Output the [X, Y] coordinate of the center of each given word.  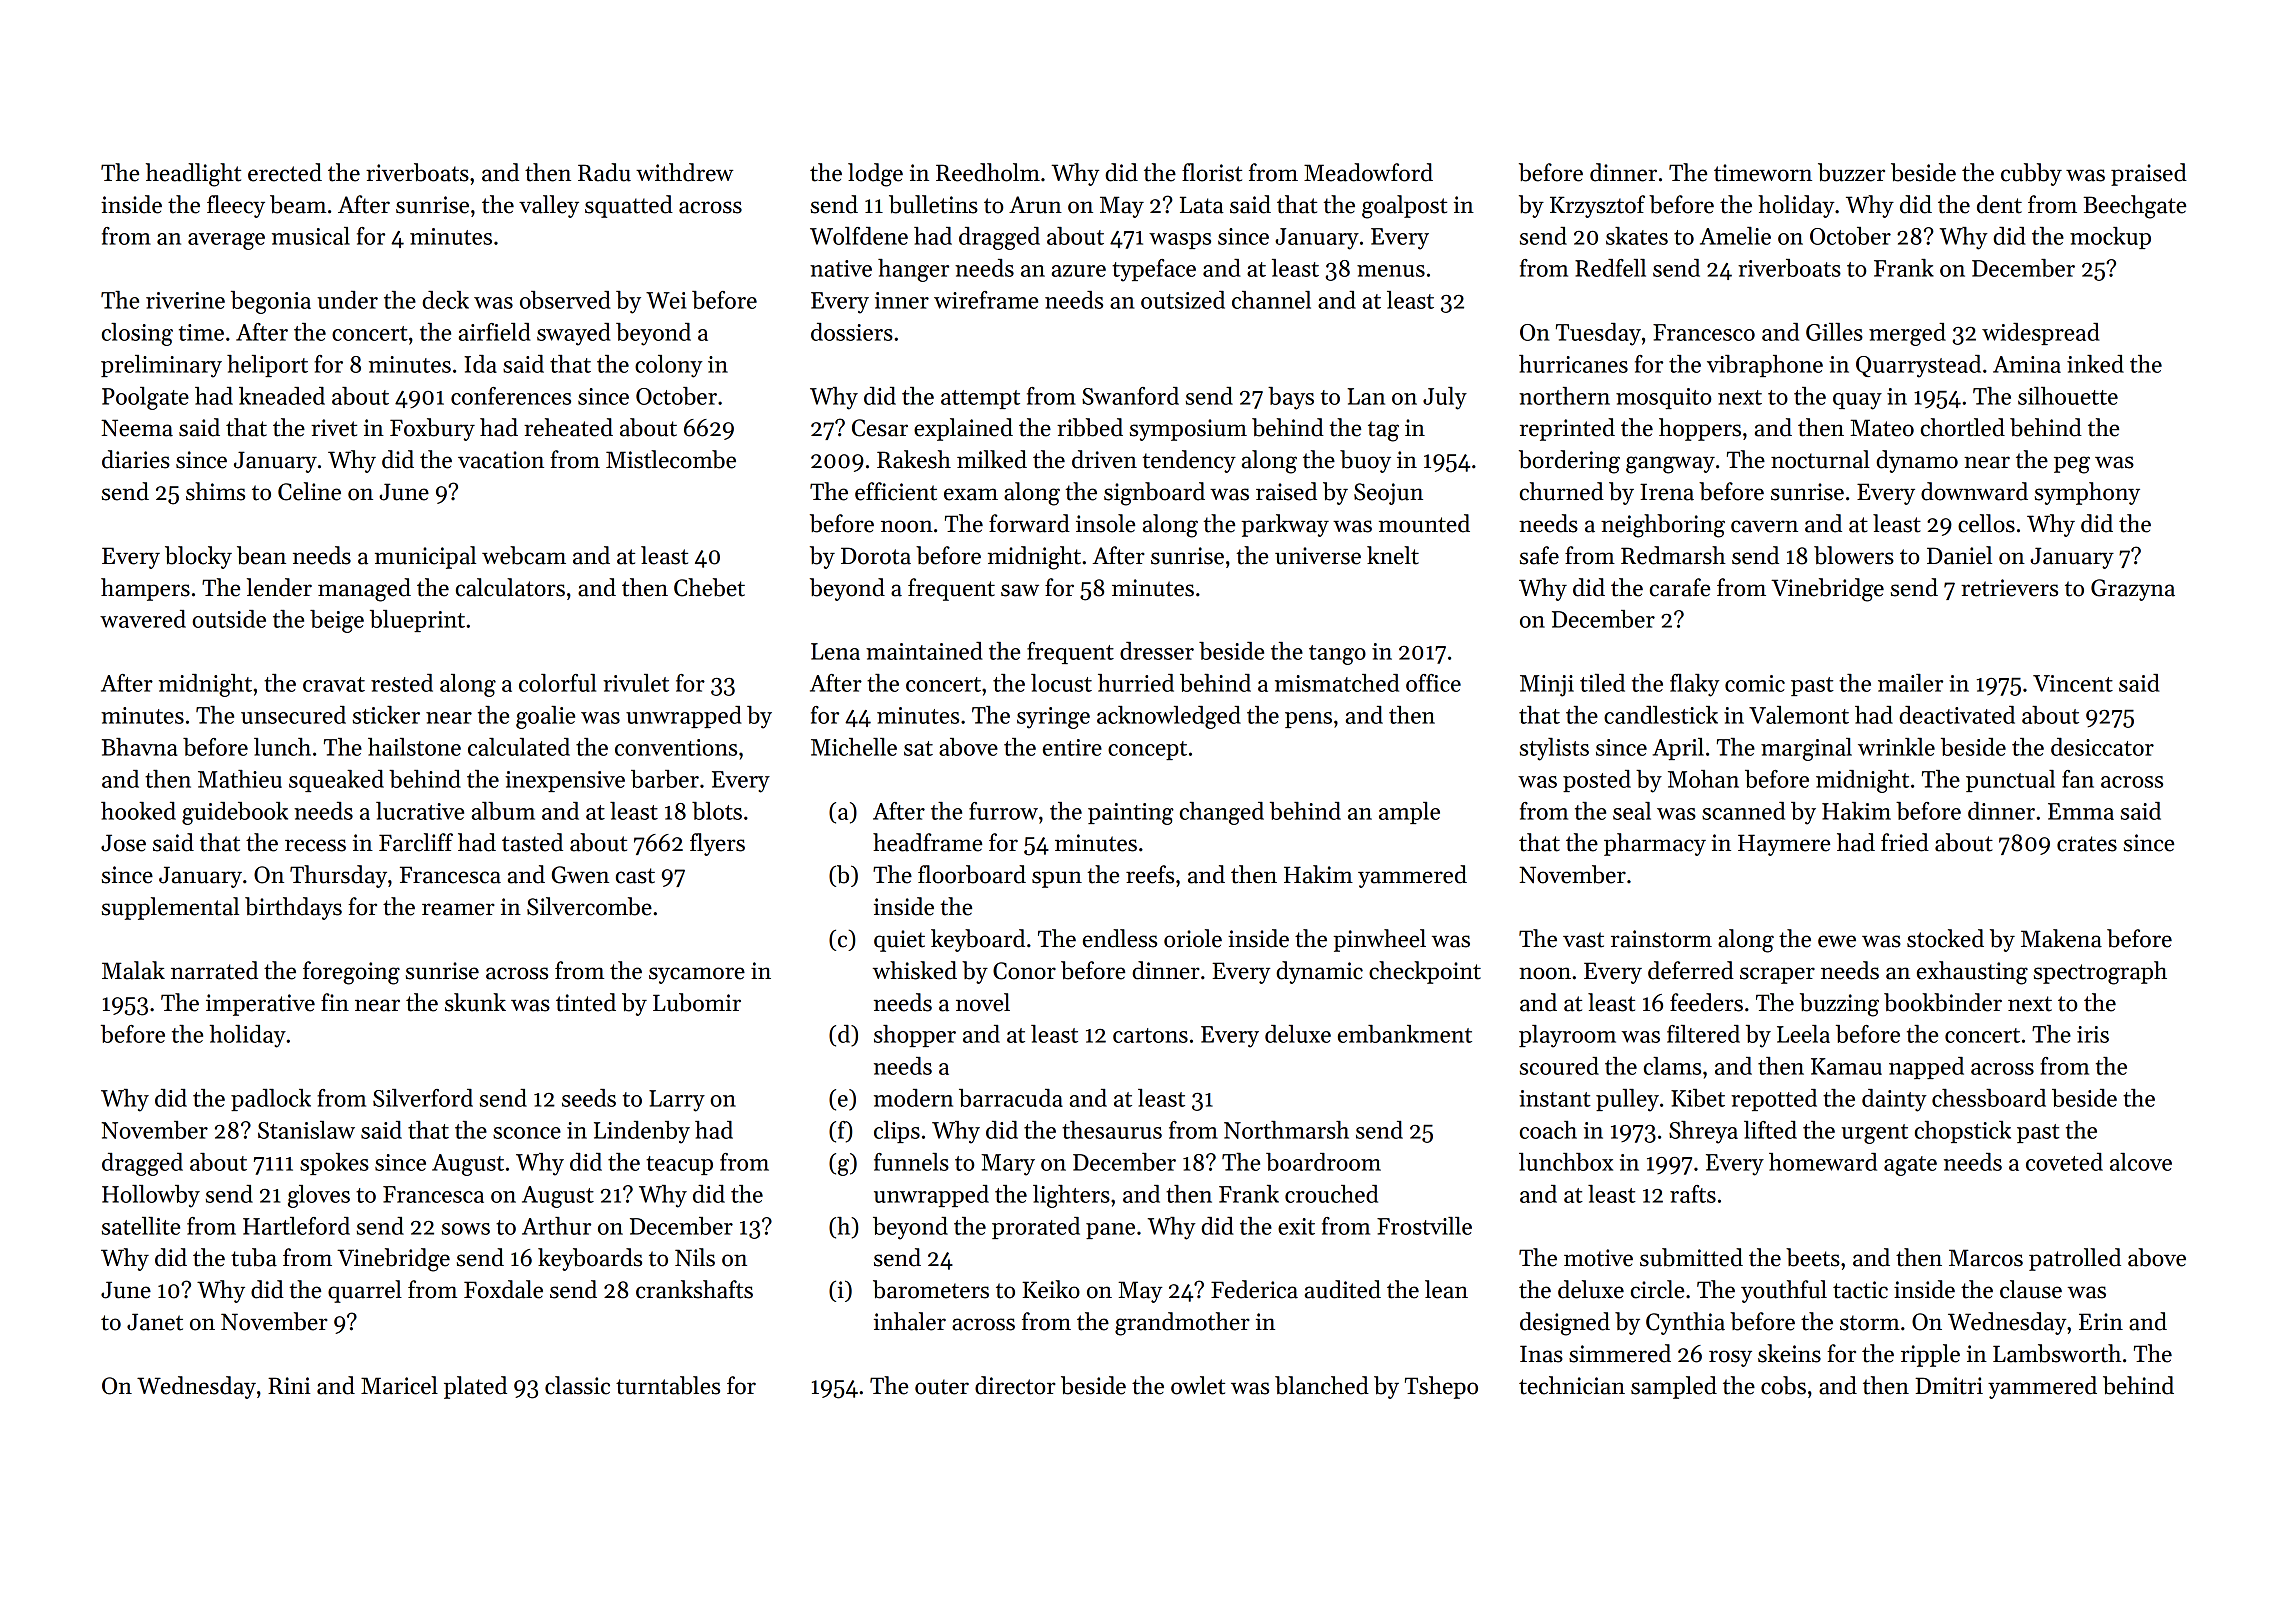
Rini [289, 1385]
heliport [267, 366]
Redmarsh [1673, 555]
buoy [1365, 461]
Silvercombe [589, 906]
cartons [1150, 1035]
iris [2093, 1034]
